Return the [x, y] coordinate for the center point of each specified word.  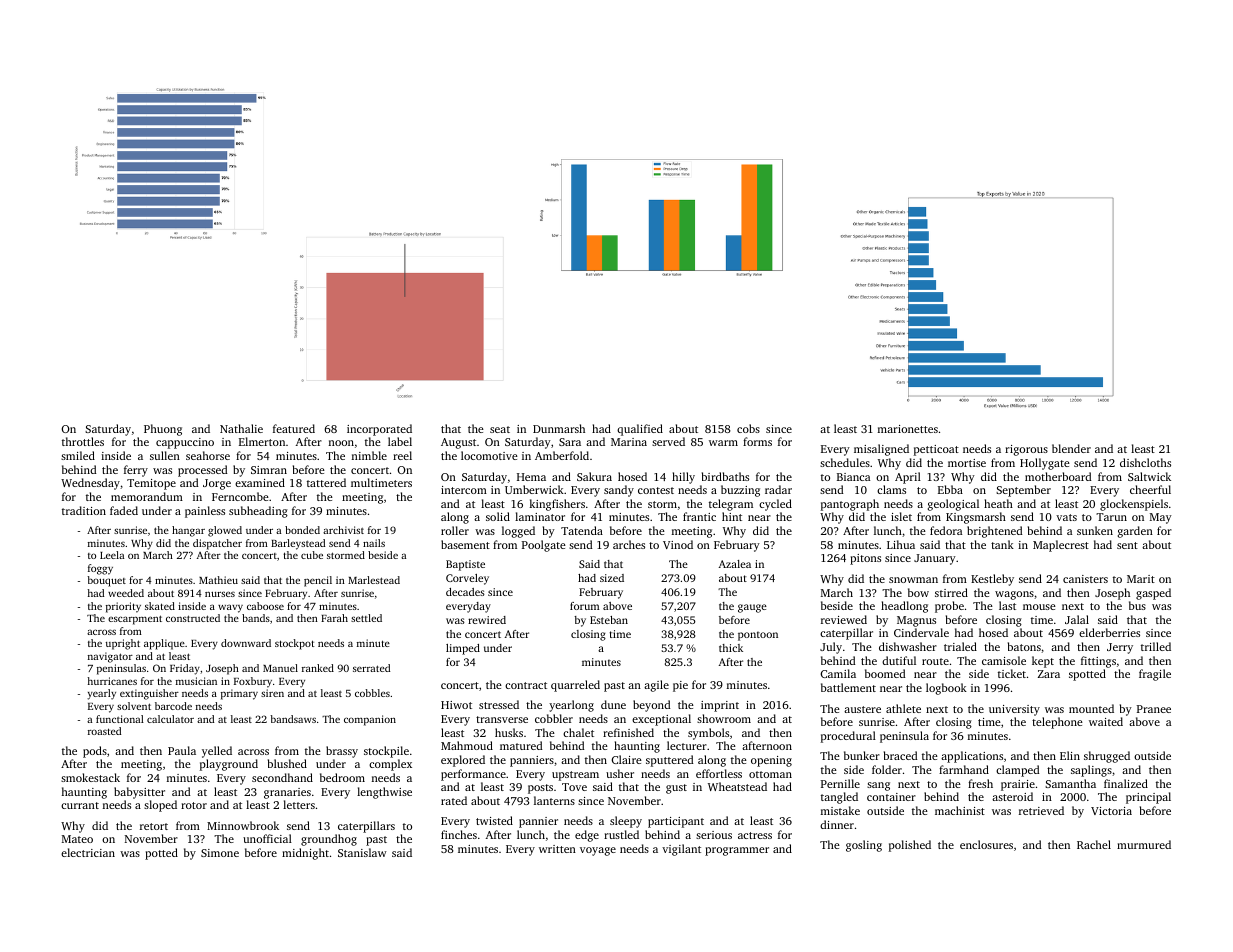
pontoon [758, 636]
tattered [326, 482]
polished [910, 846]
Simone [220, 853]
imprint [720, 706]
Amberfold [562, 455]
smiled [78, 455]
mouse [1039, 607]
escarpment [135, 620]
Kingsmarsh [976, 518]
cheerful [1150, 489]
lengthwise [384, 793]
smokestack [90, 777]
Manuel [280, 668]
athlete [903, 708]
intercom [464, 490]
